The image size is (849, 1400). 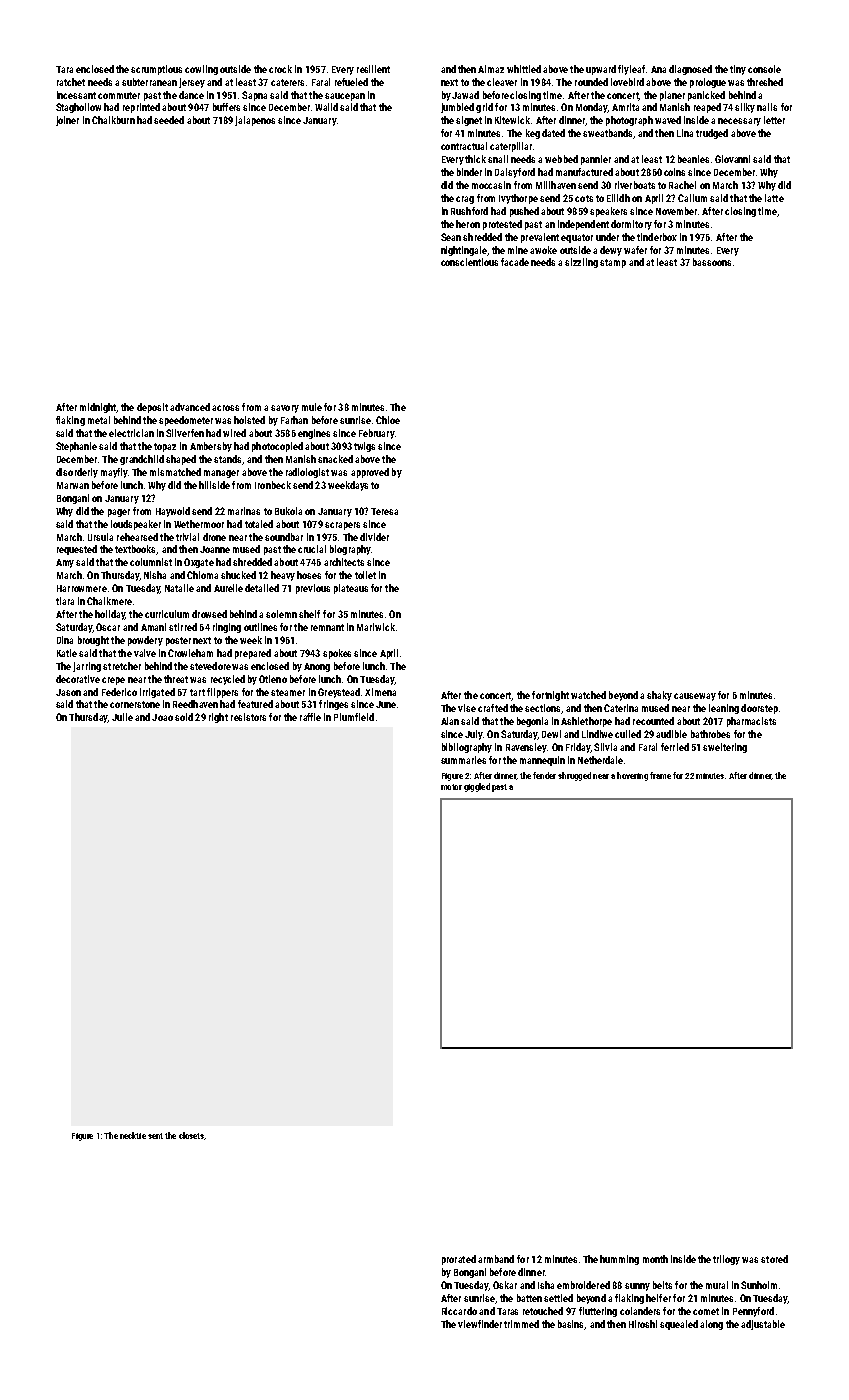 What do you see at coordinates (373, 69) in the page?
I see `resilient` at bounding box center [373, 69].
